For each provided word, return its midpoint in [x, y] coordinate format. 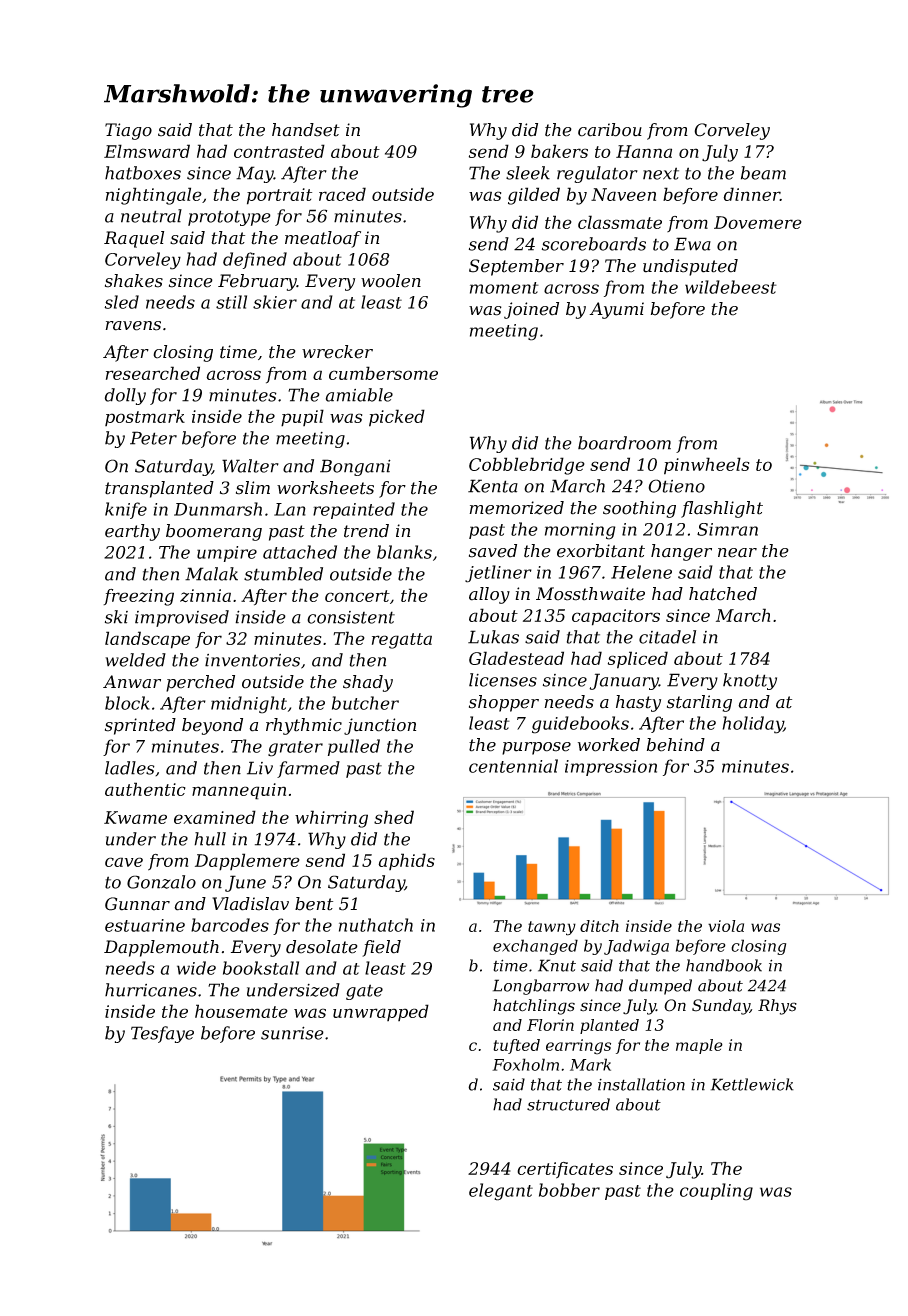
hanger [681, 552]
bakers [559, 151]
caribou [610, 130]
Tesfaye [162, 1034]
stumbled [283, 574]
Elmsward [147, 151]
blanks [404, 552]
